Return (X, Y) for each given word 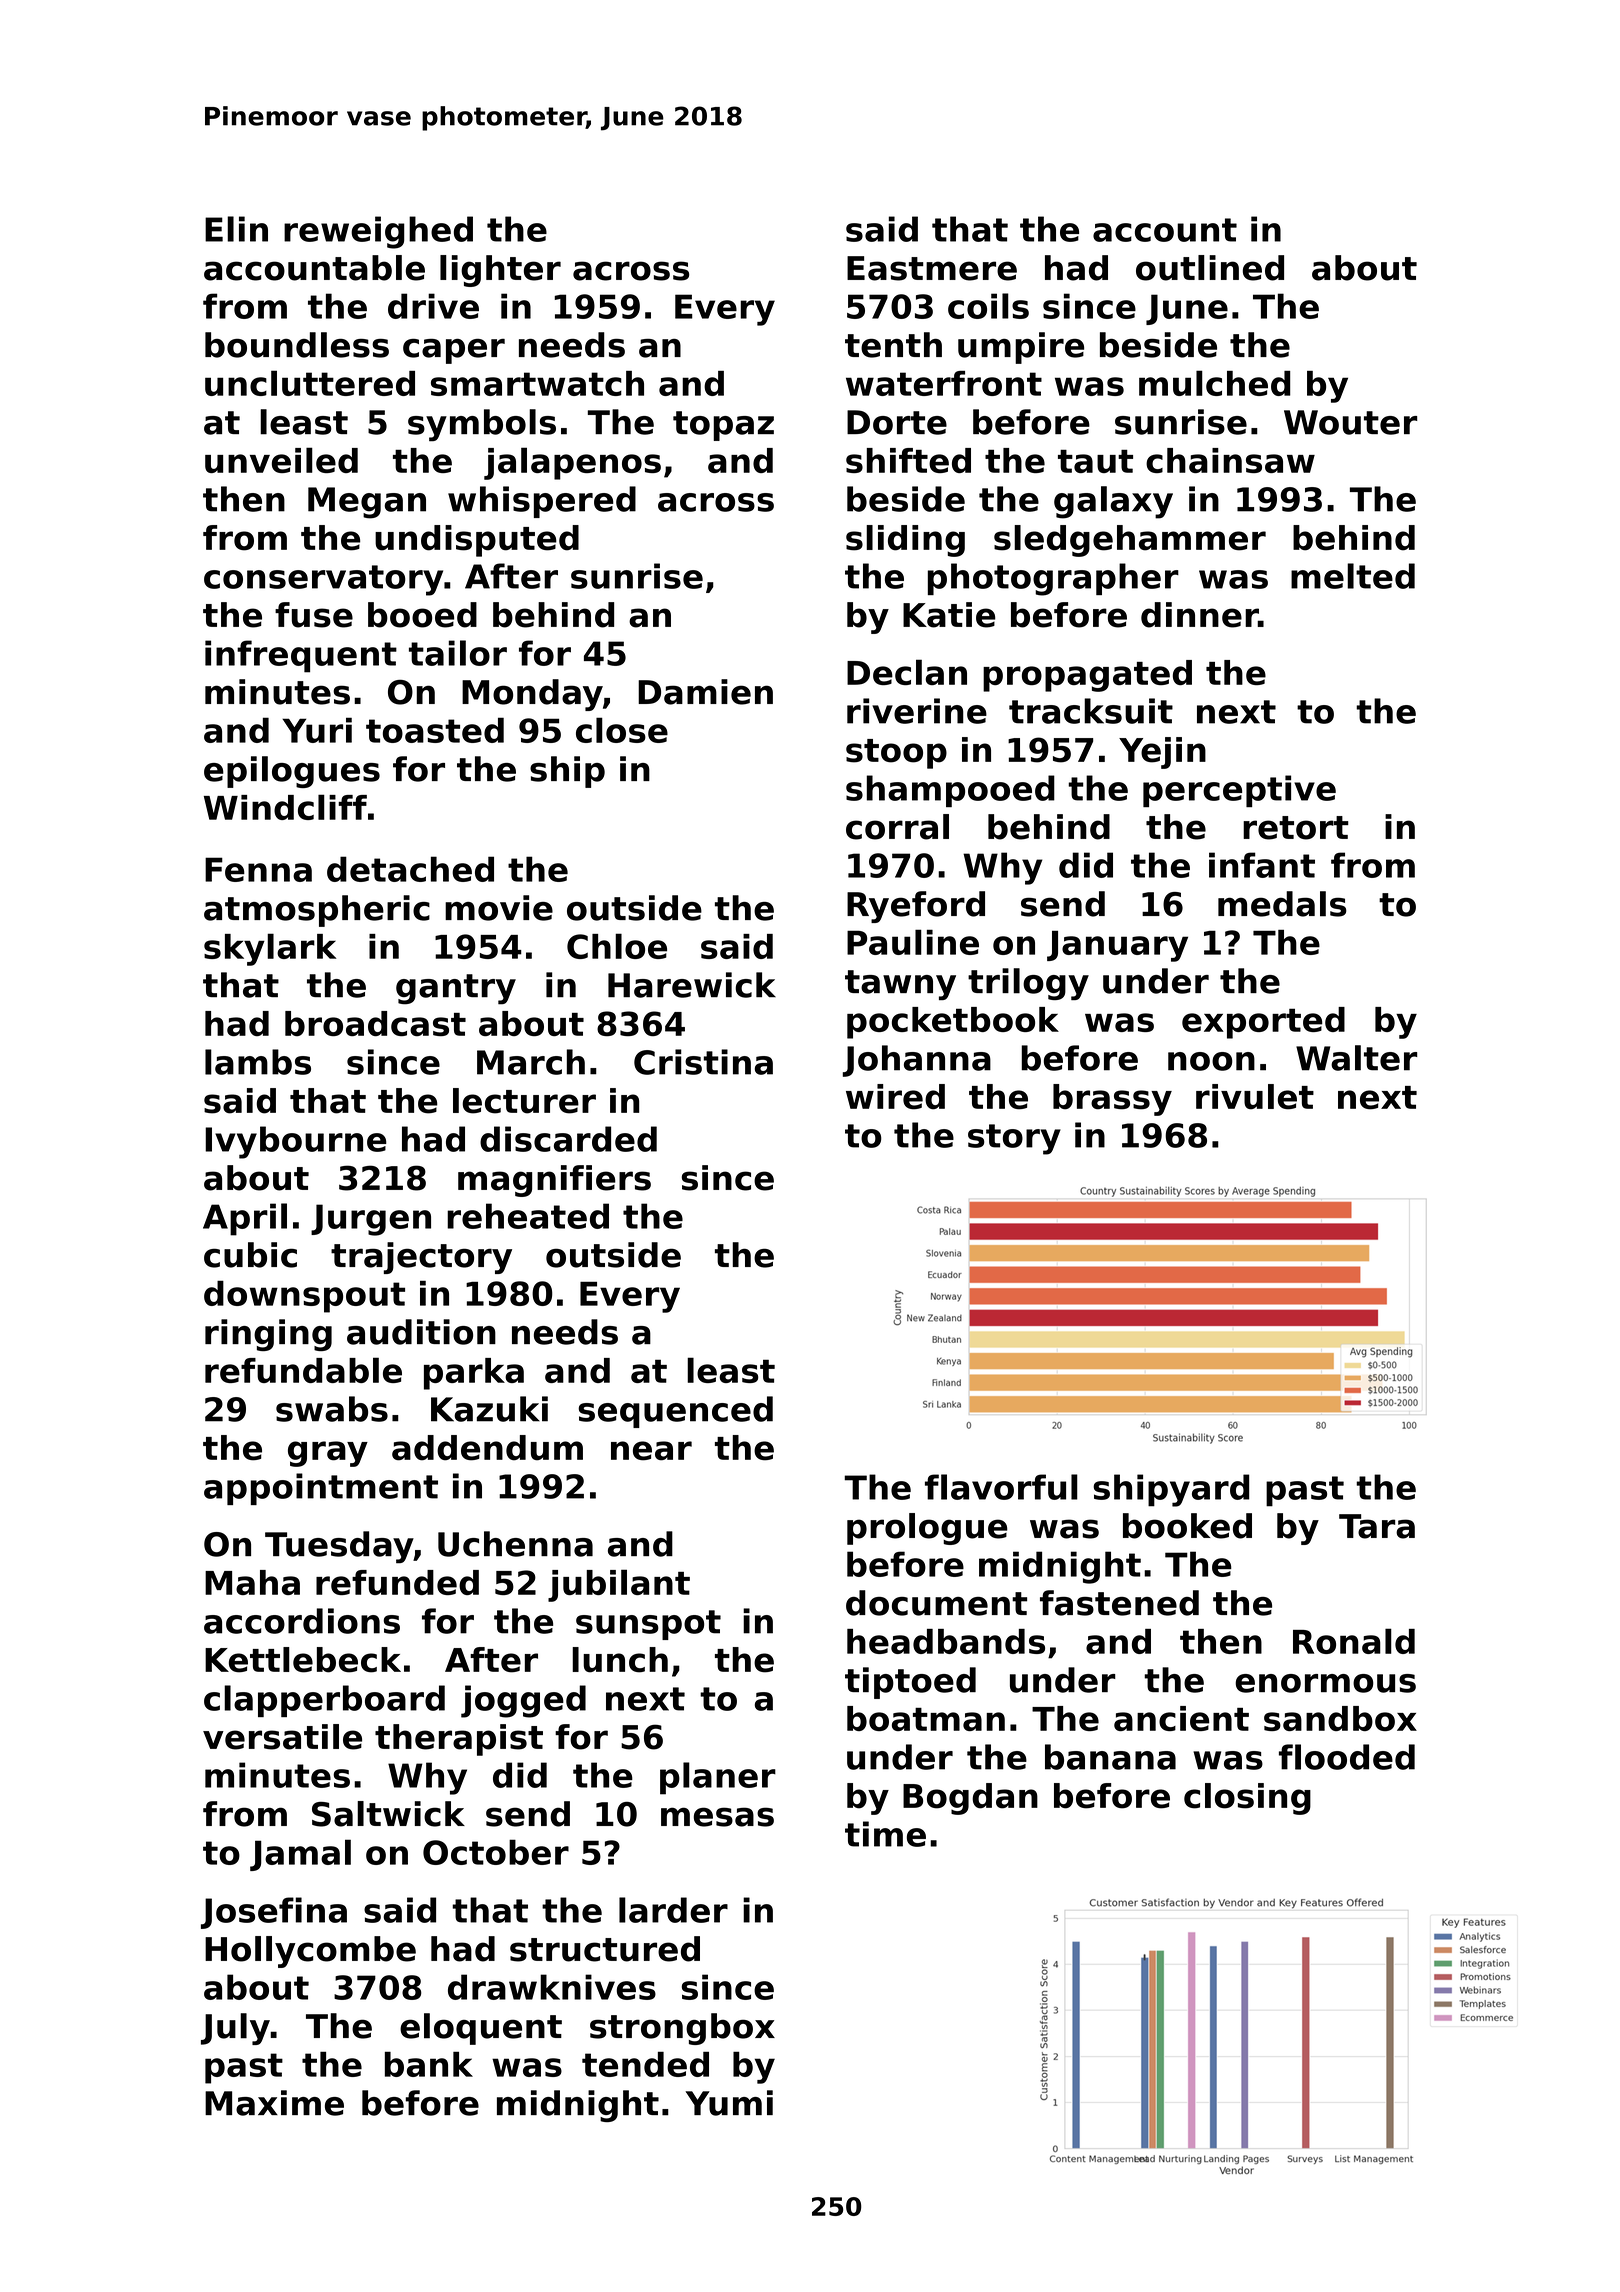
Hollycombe (310, 1952)
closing (1247, 1799)
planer (718, 1778)
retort (1296, 828)
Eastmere (932, 268)
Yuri (317, 730)
